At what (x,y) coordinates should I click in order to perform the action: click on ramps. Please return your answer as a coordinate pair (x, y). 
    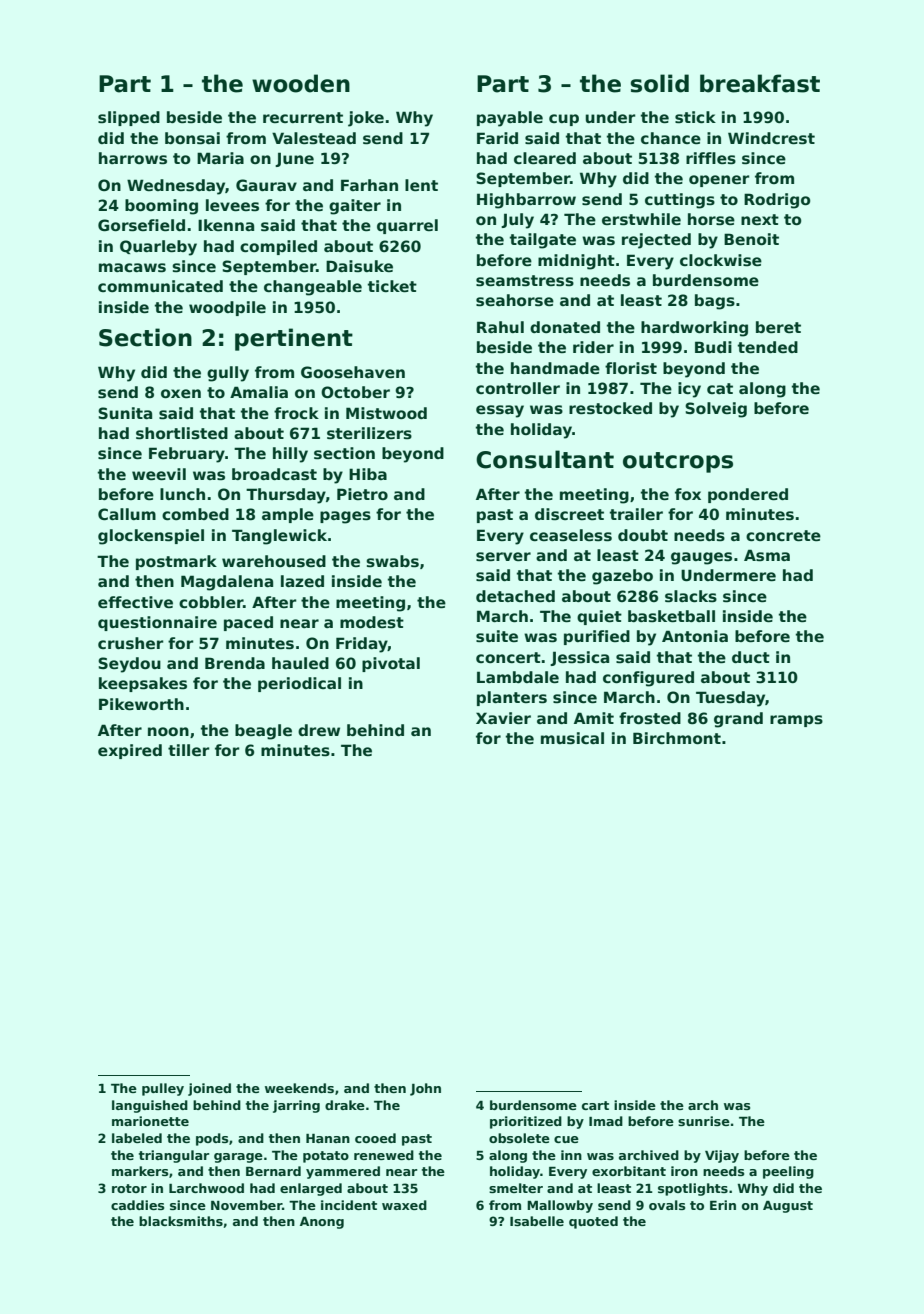
    Looking at the image, I should click on (796, 721).
